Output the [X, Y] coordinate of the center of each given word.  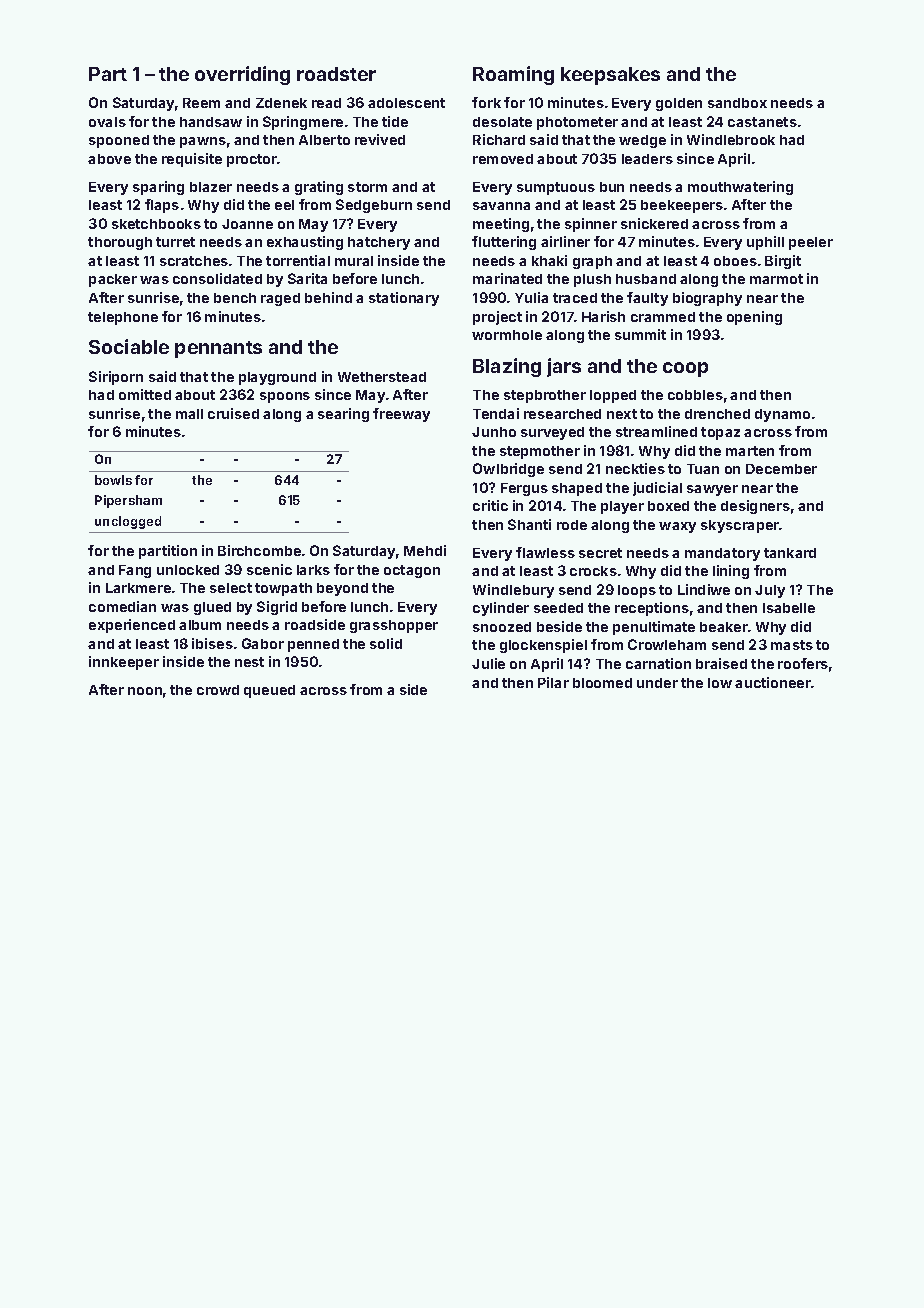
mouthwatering [740, 188]
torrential [298, 260]
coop [685, 369]
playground [277, 378]
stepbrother [545, 396]
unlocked [188, 570]
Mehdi [425, 550]
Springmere [303, 123]
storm [367, 187]
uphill [765, 243]
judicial [657, 489]
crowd [218, 690]
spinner [591, 225]
